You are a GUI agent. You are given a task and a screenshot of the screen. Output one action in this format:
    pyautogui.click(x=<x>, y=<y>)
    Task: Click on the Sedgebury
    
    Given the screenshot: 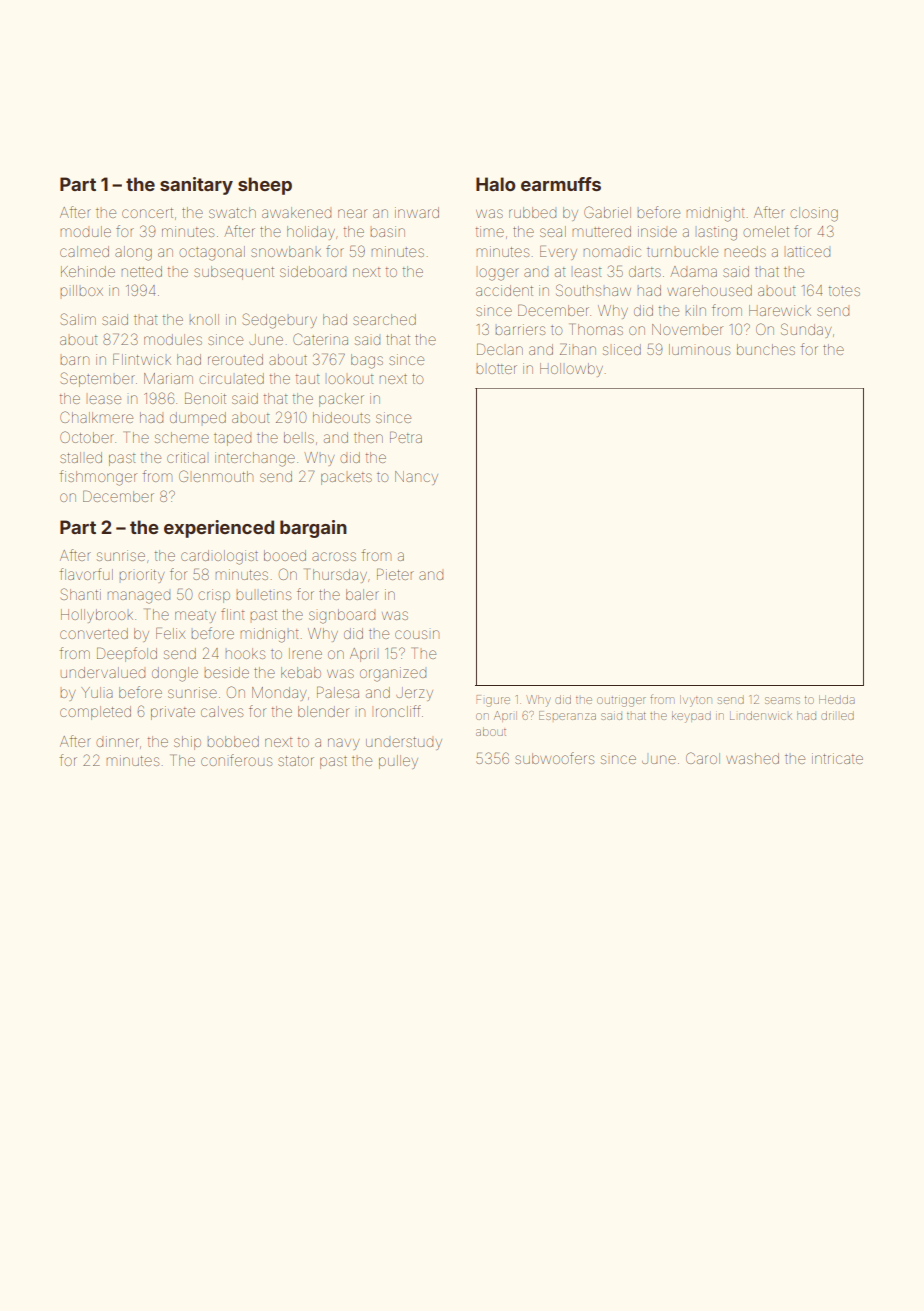 What is the action you would take?
    pyautogui.click(x=280, y=321)
